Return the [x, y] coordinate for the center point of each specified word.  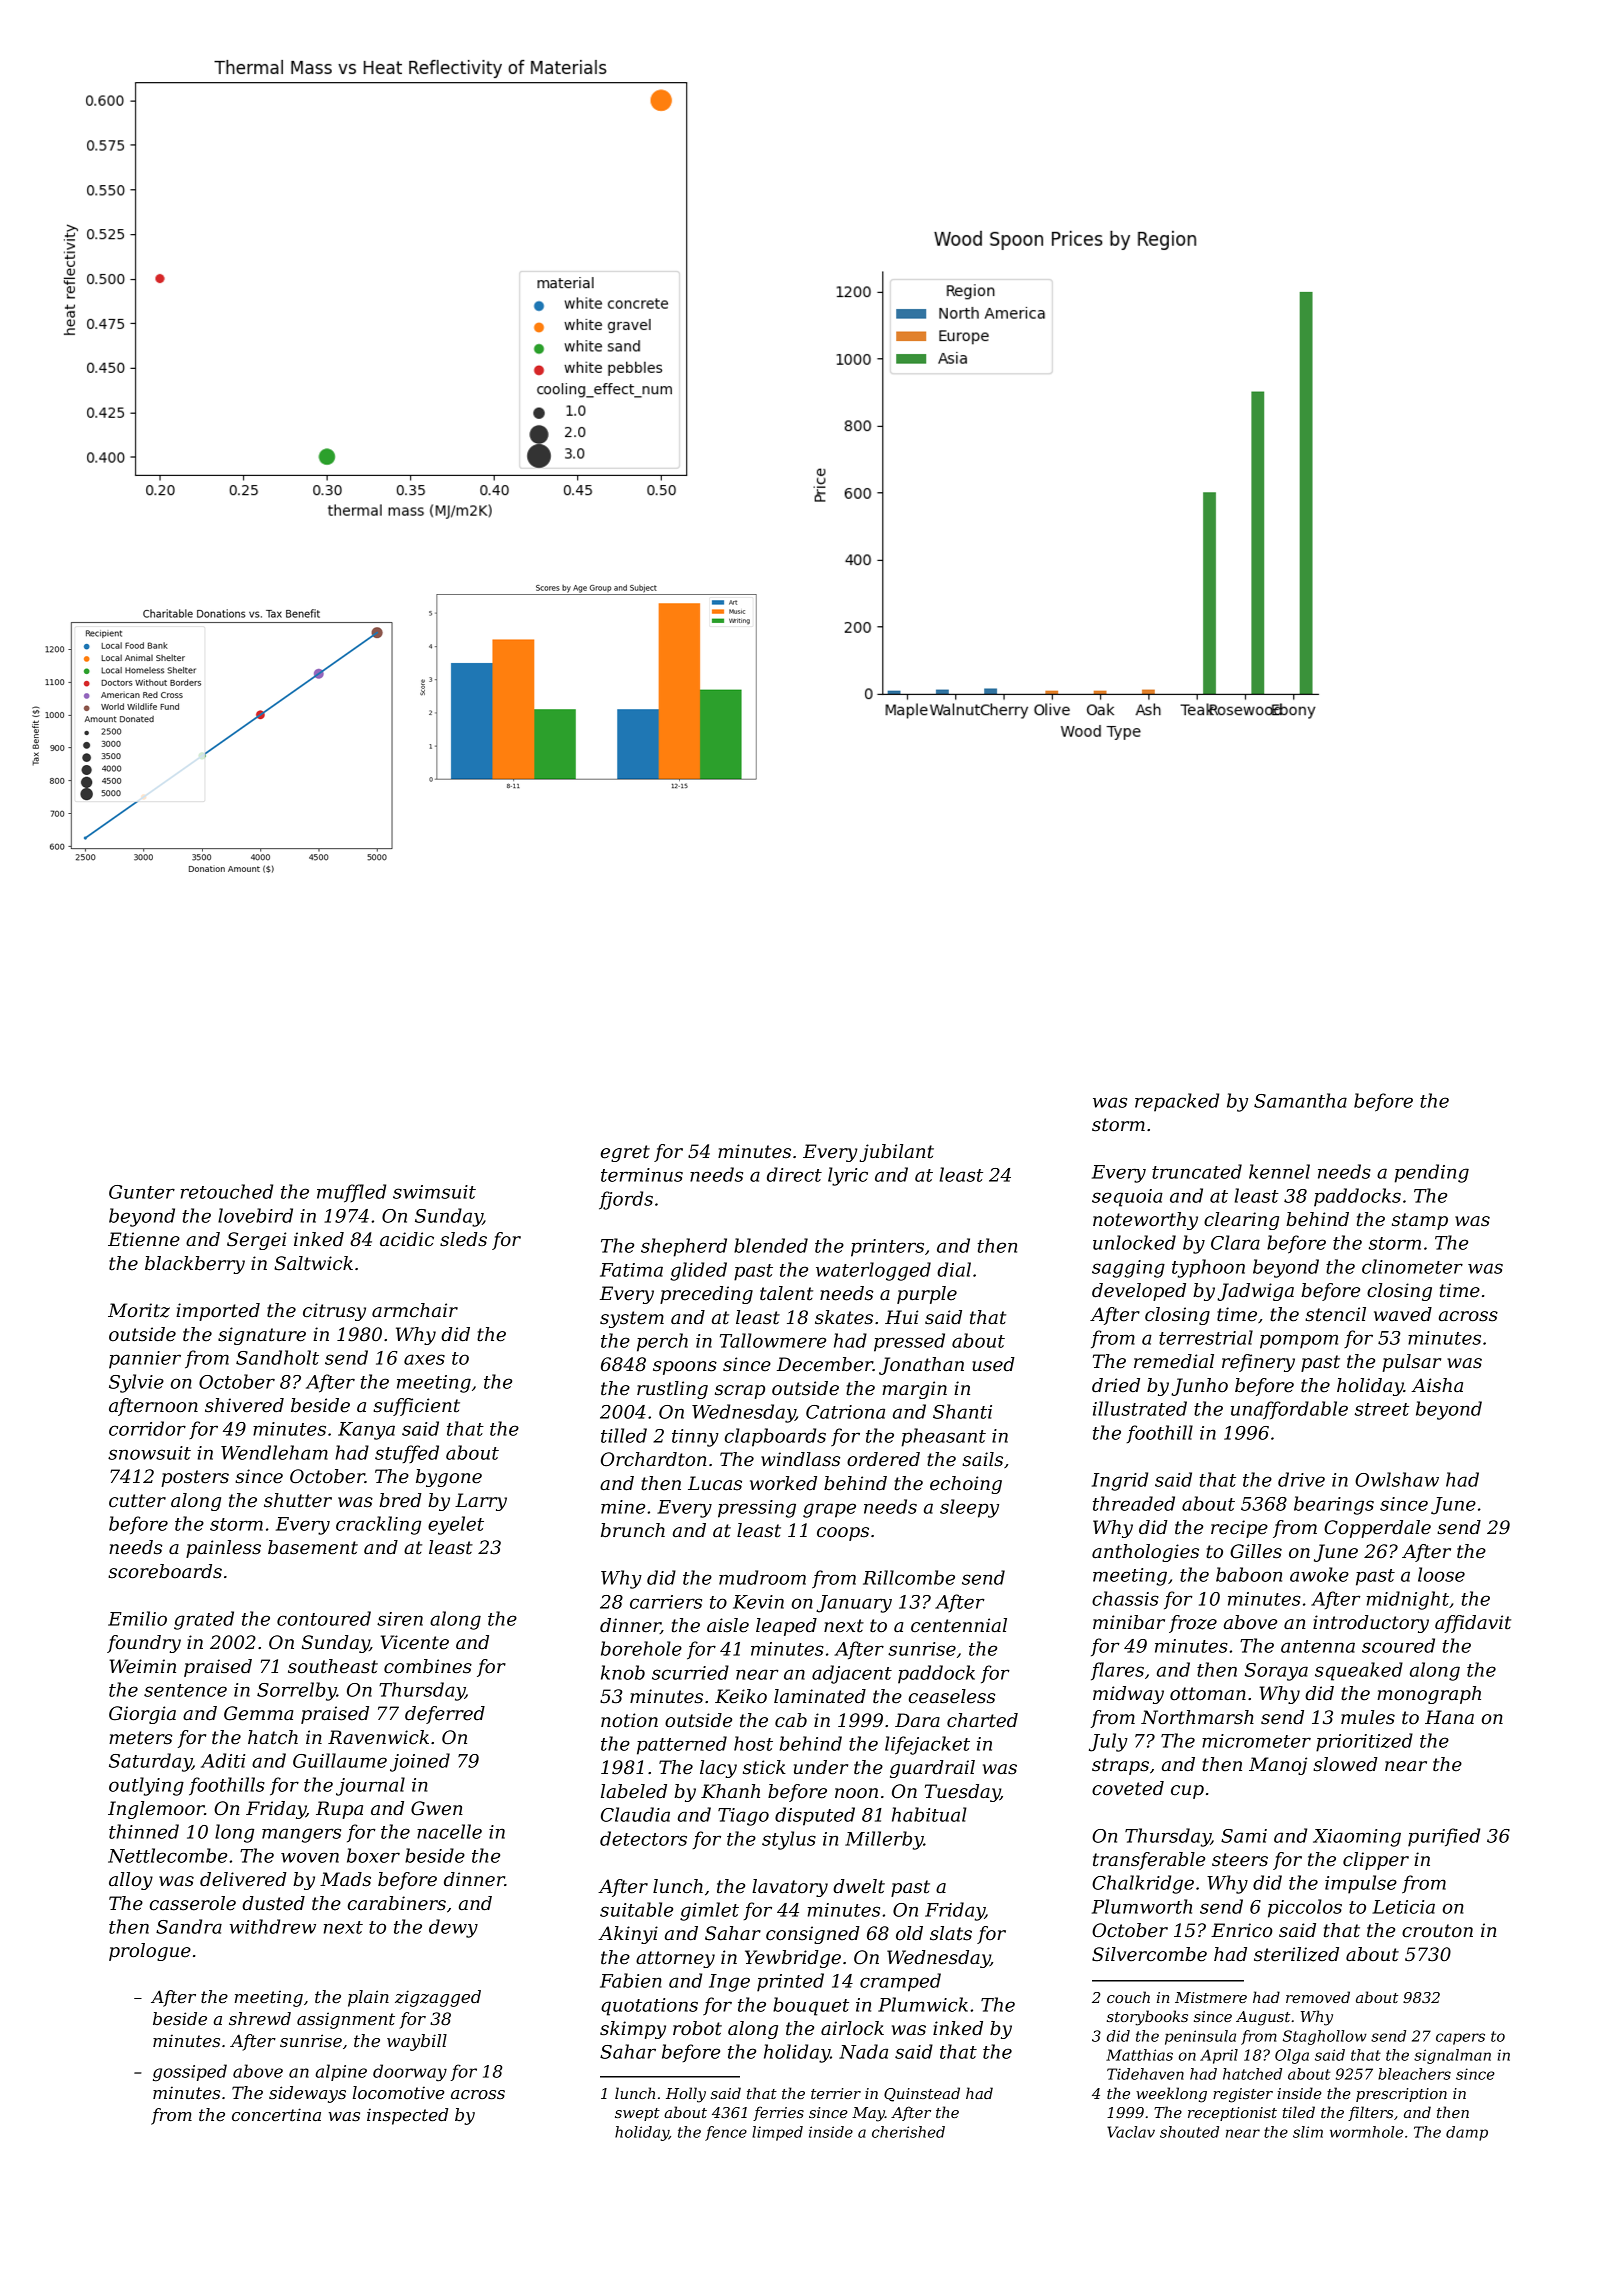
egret [625, 1153]
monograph [1429, 1695]
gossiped [190, 2073]
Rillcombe [909, 1577]
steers [1240, 1860]
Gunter [142, 1192]
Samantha [1300, 1100]
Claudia [635, 1814]
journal [370, 1786]
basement [313, 1547]
